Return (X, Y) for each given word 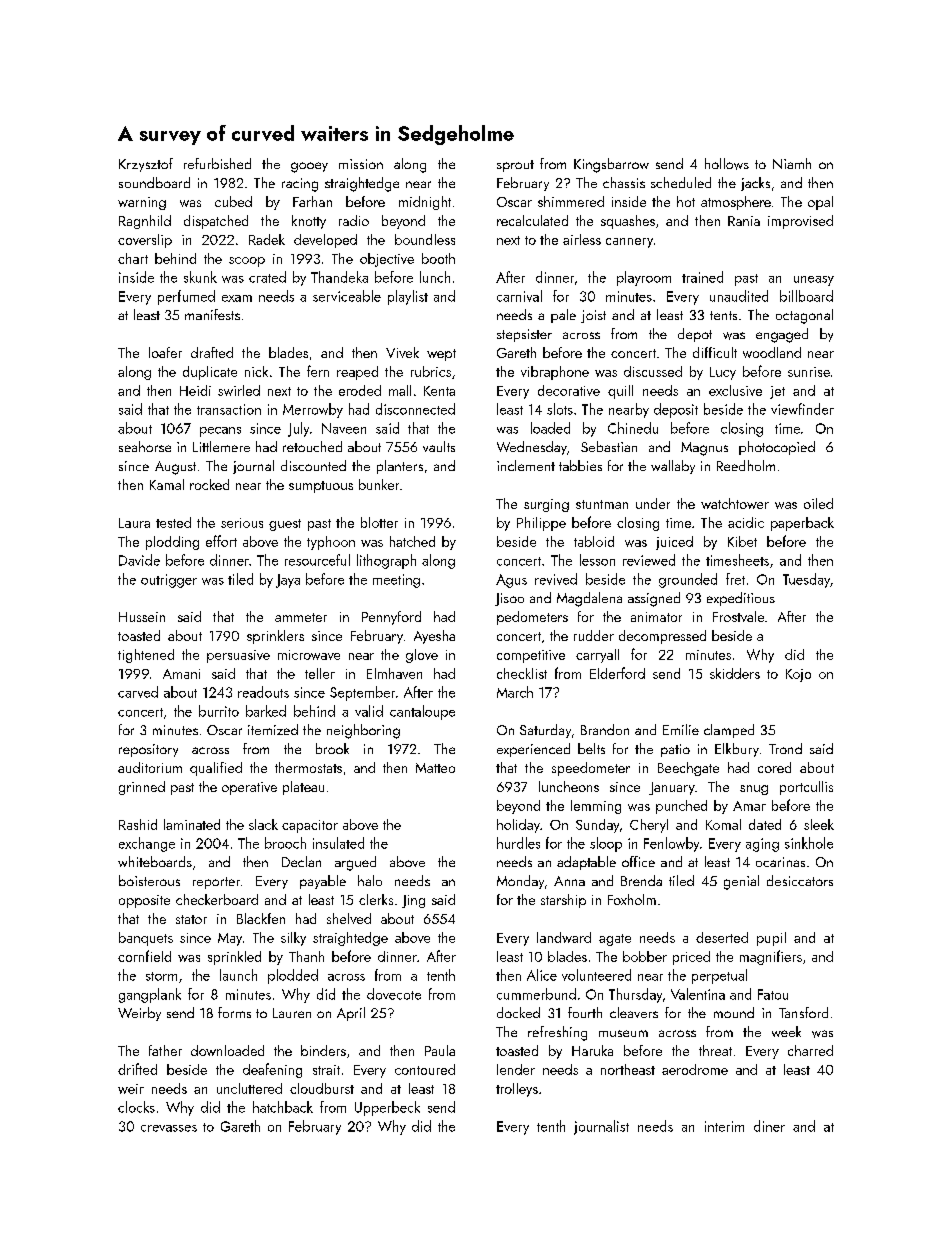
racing (300, 185)
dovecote (394, 994)
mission (361, 164)
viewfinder (802, 409)
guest (285, 525)
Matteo (435, 768)
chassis (624, 182)
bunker (379, 484)
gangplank (150, 995)
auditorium (150, 767)
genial (741, 882)
